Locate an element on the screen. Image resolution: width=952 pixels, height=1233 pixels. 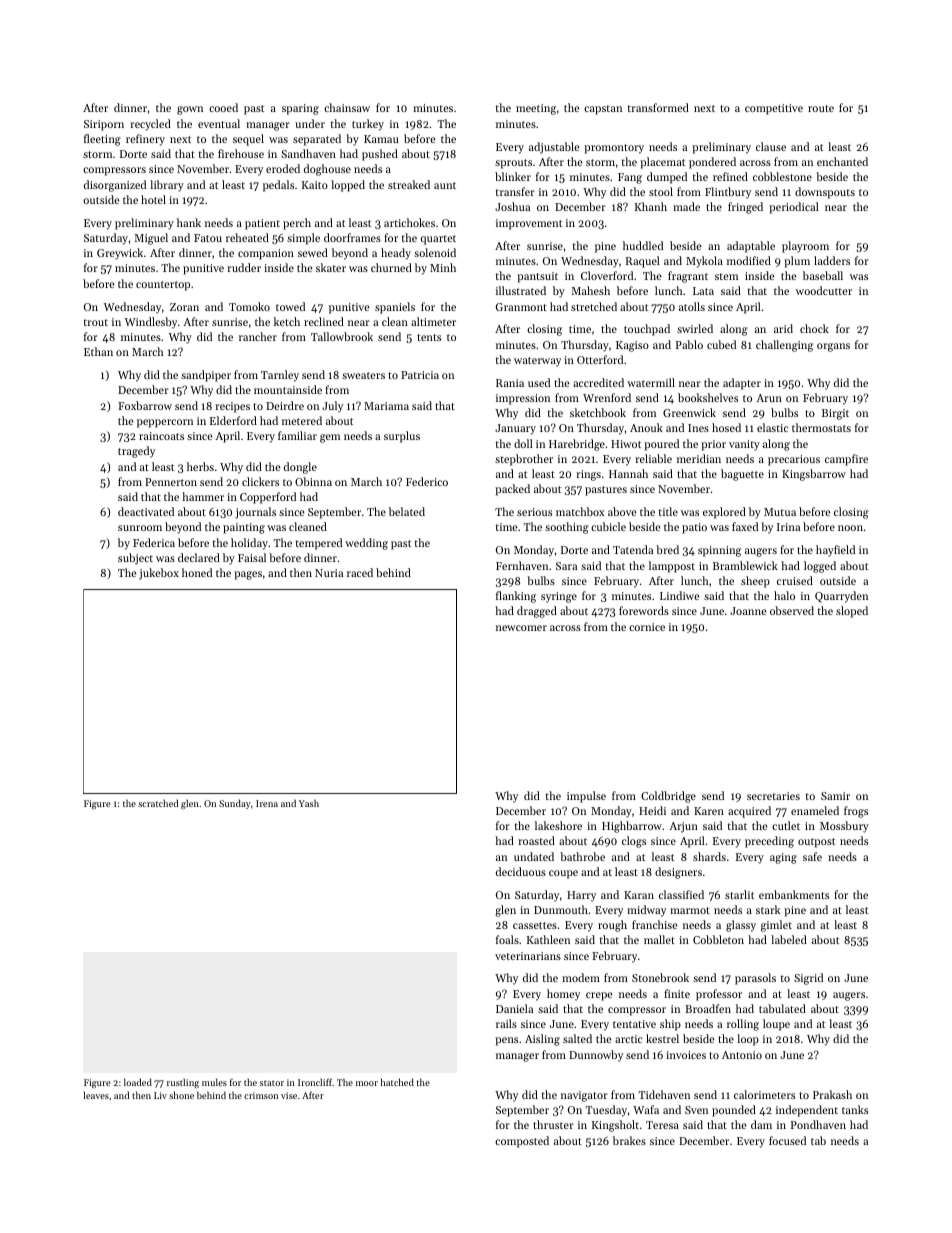
playroom is located at coordinates (805, 247).
